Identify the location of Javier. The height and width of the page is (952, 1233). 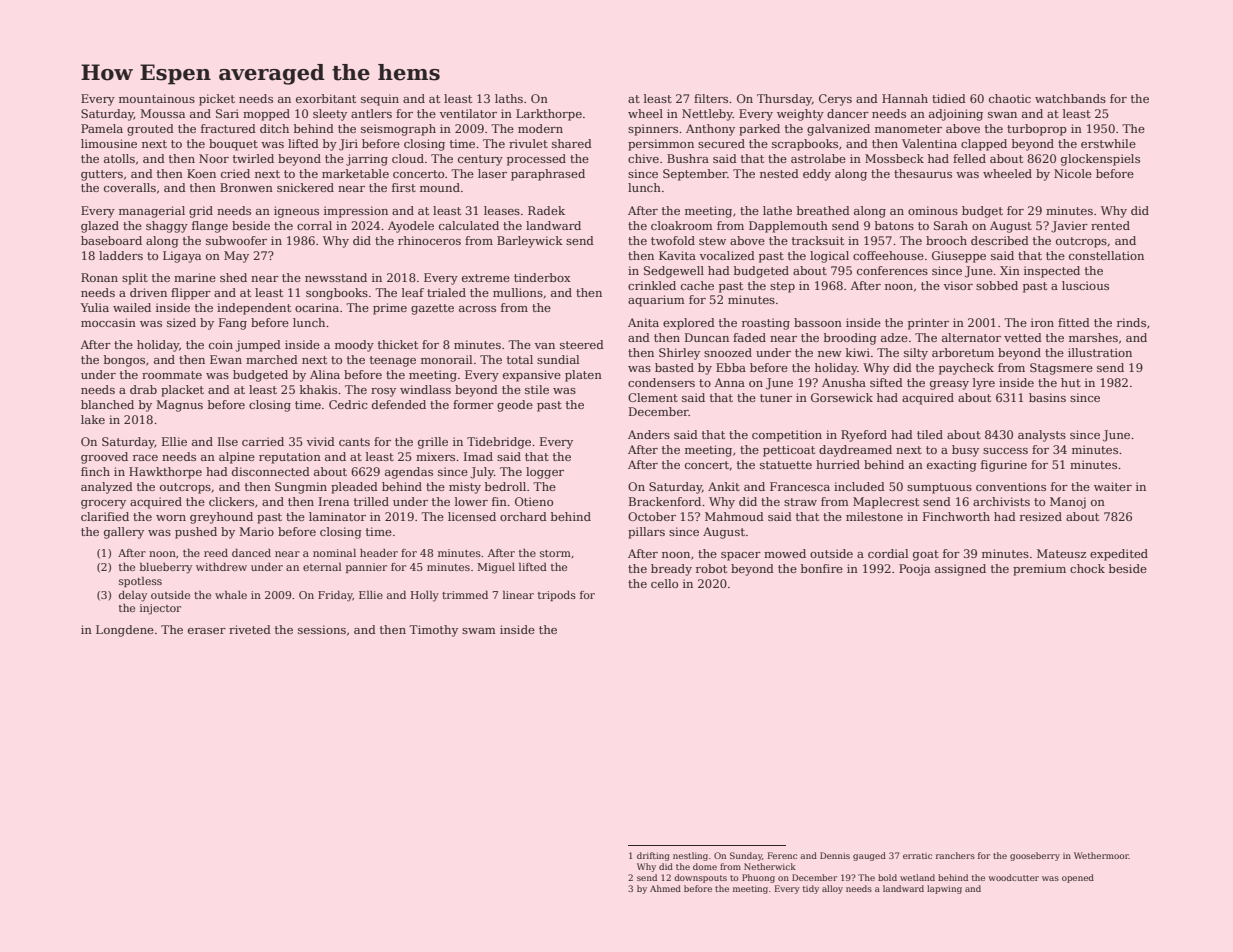
(1069, 227).
